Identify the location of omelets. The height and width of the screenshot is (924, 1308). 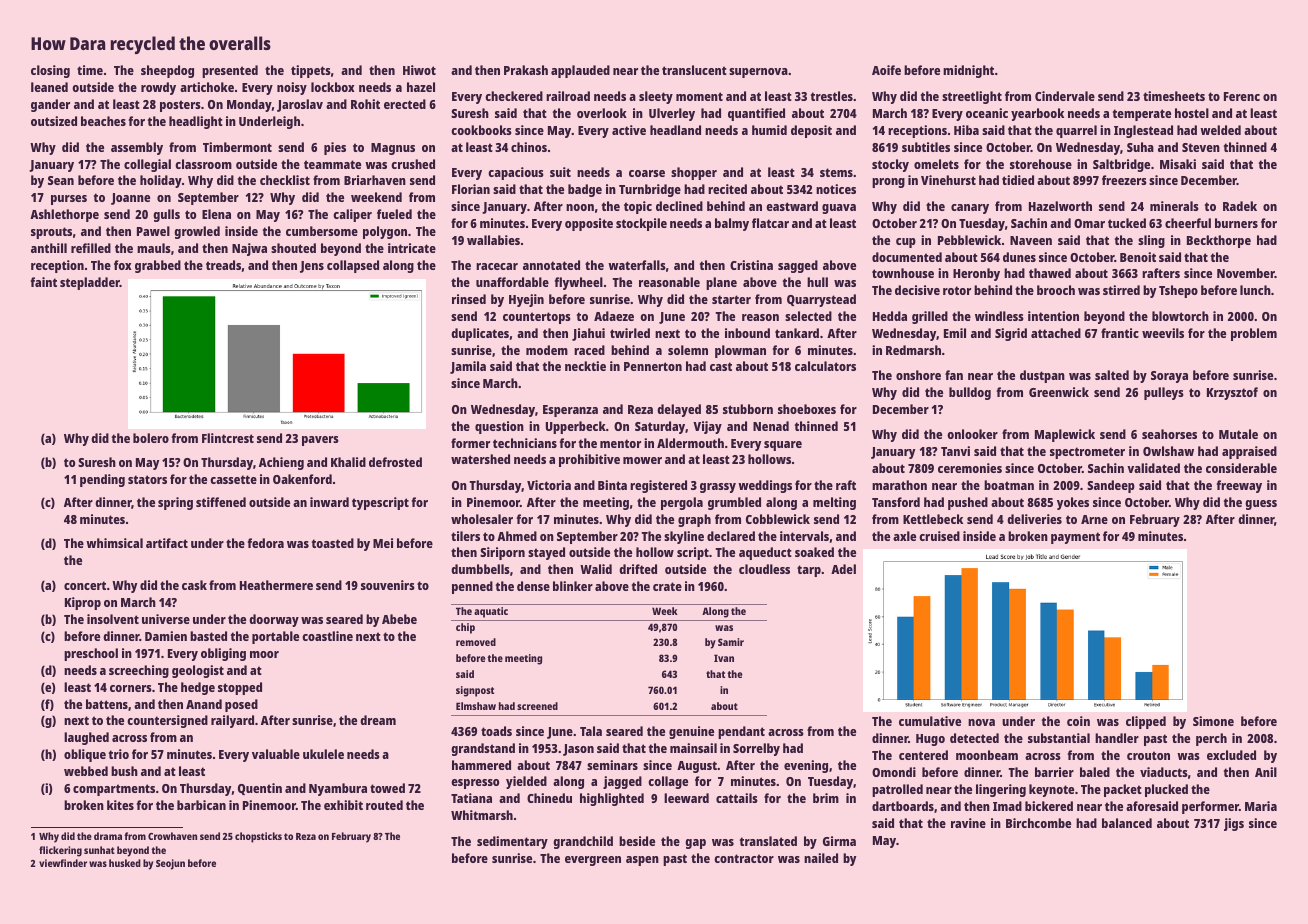
(936, 164).
